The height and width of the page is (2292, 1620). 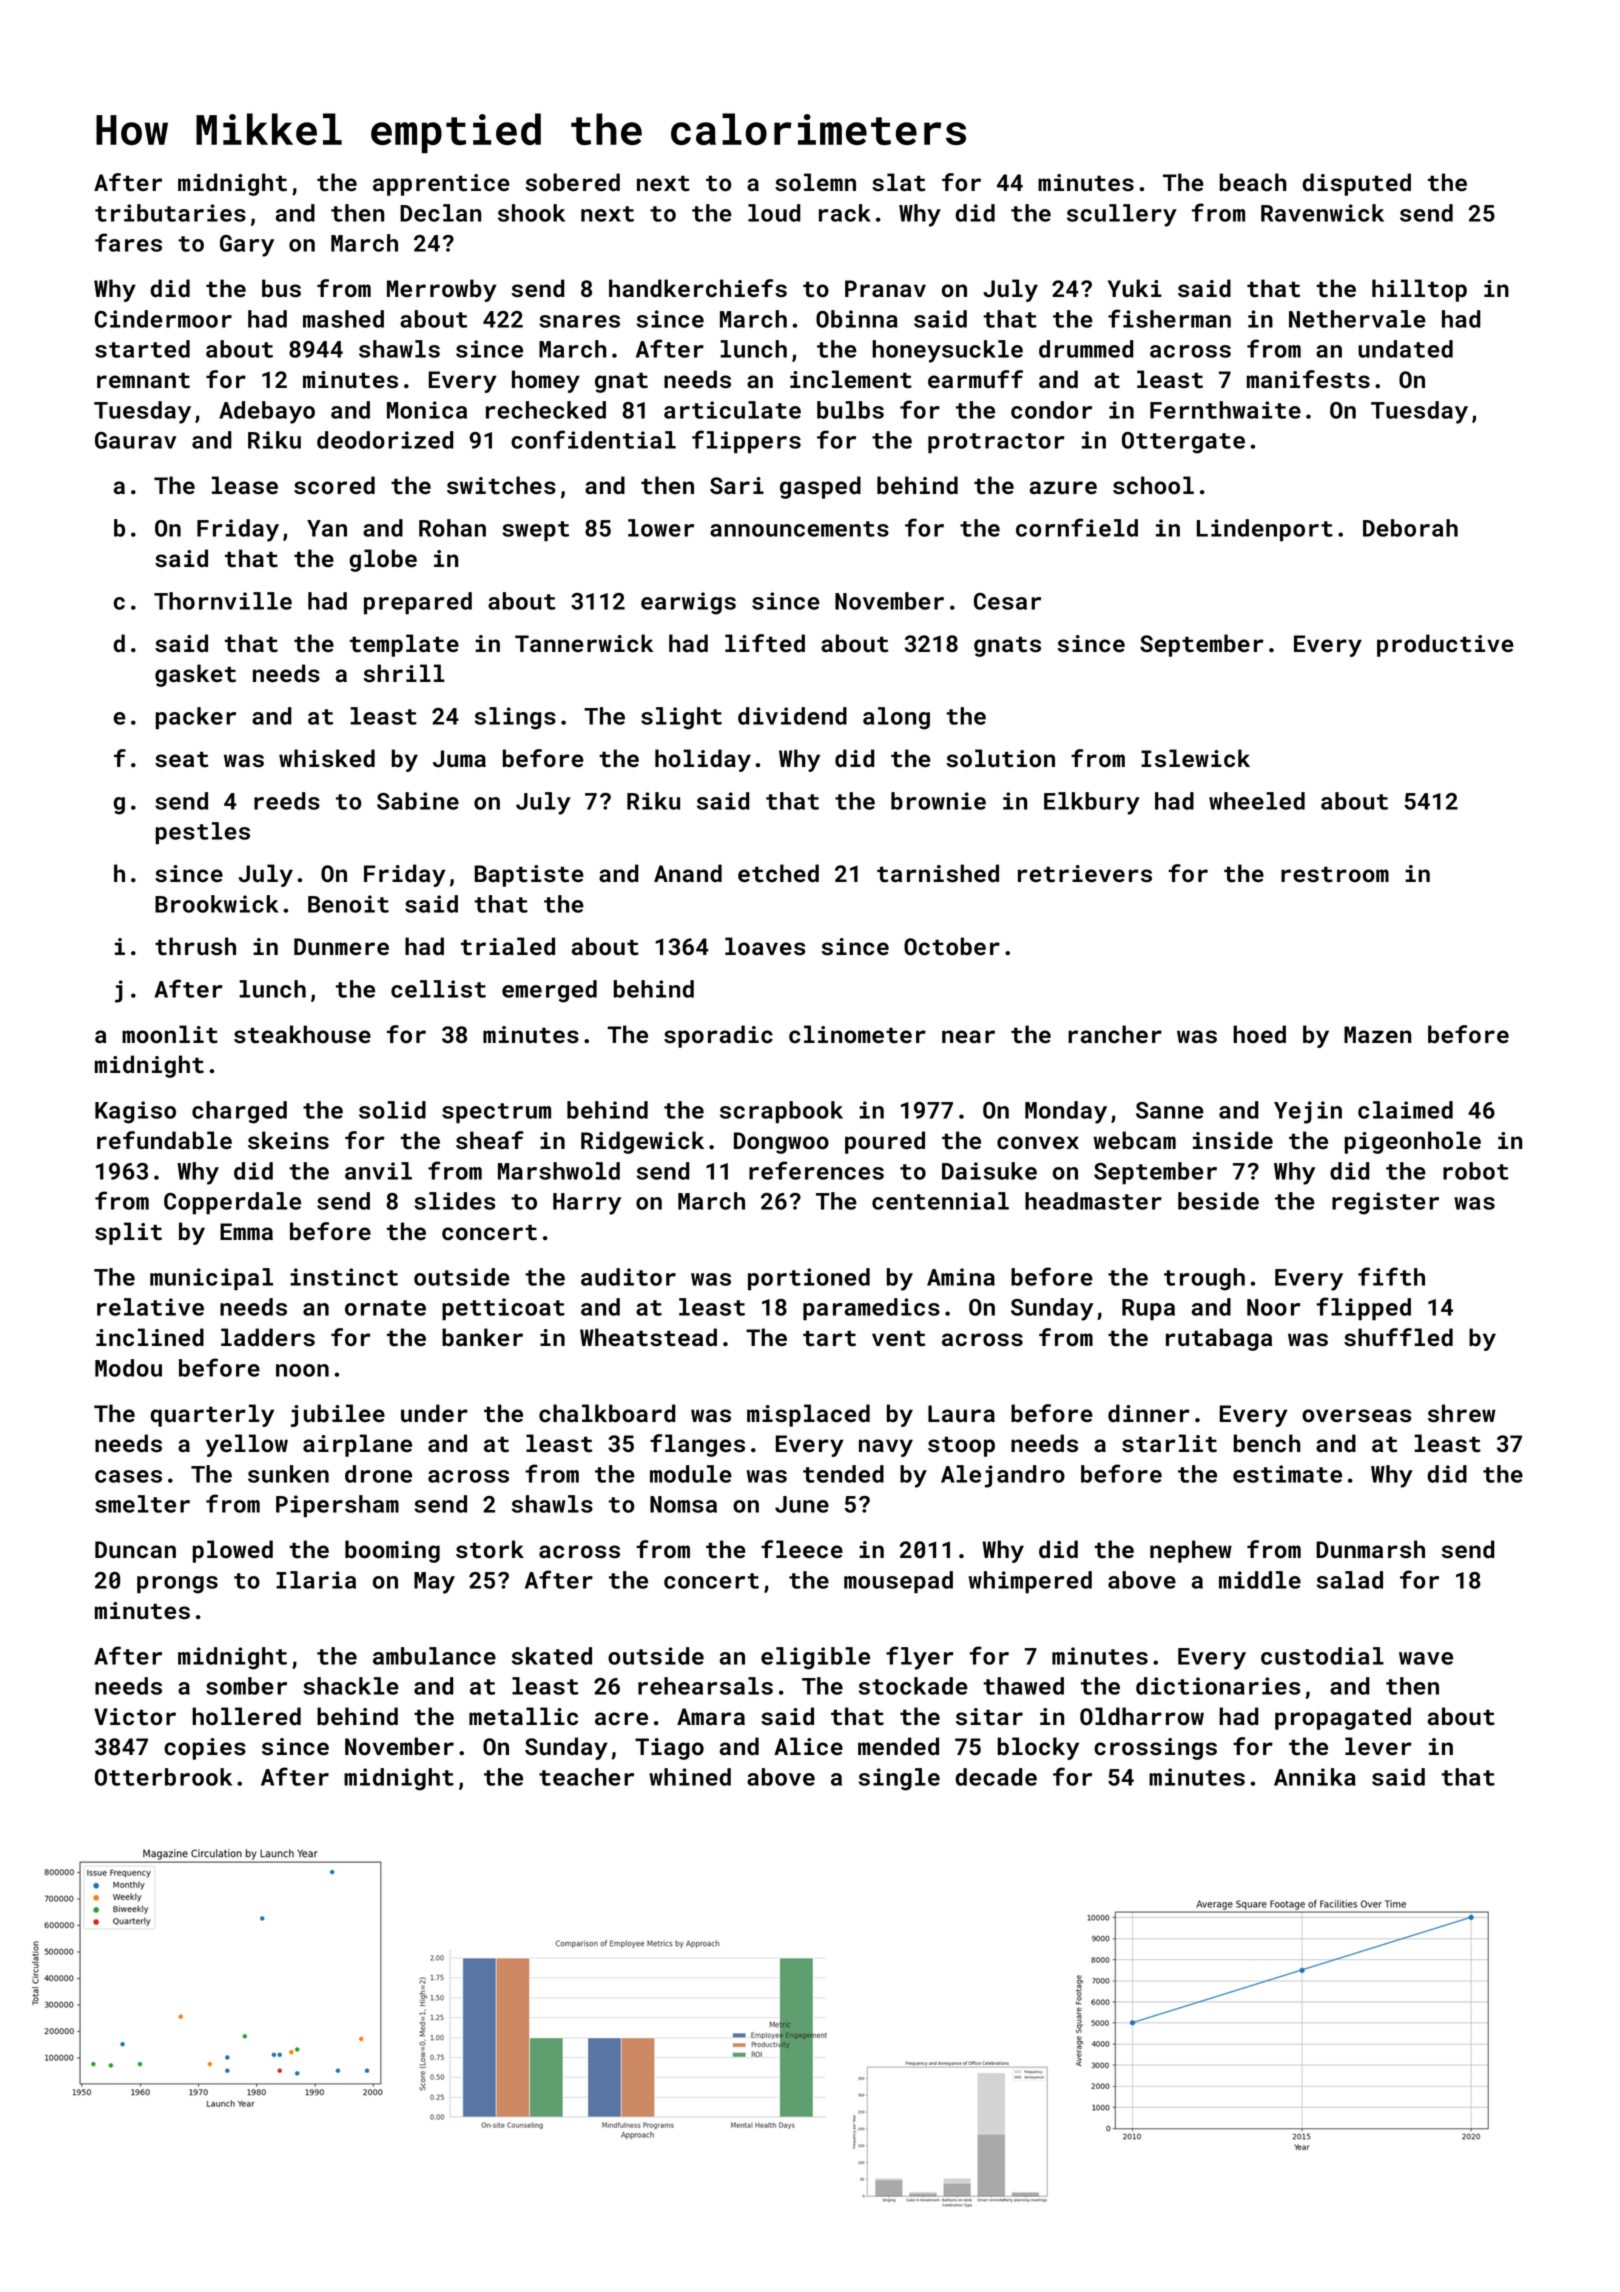 What do you see at coordinates (705, 1686) in the page?
I see `rehearsals` at bounding box center [705, 1686].
